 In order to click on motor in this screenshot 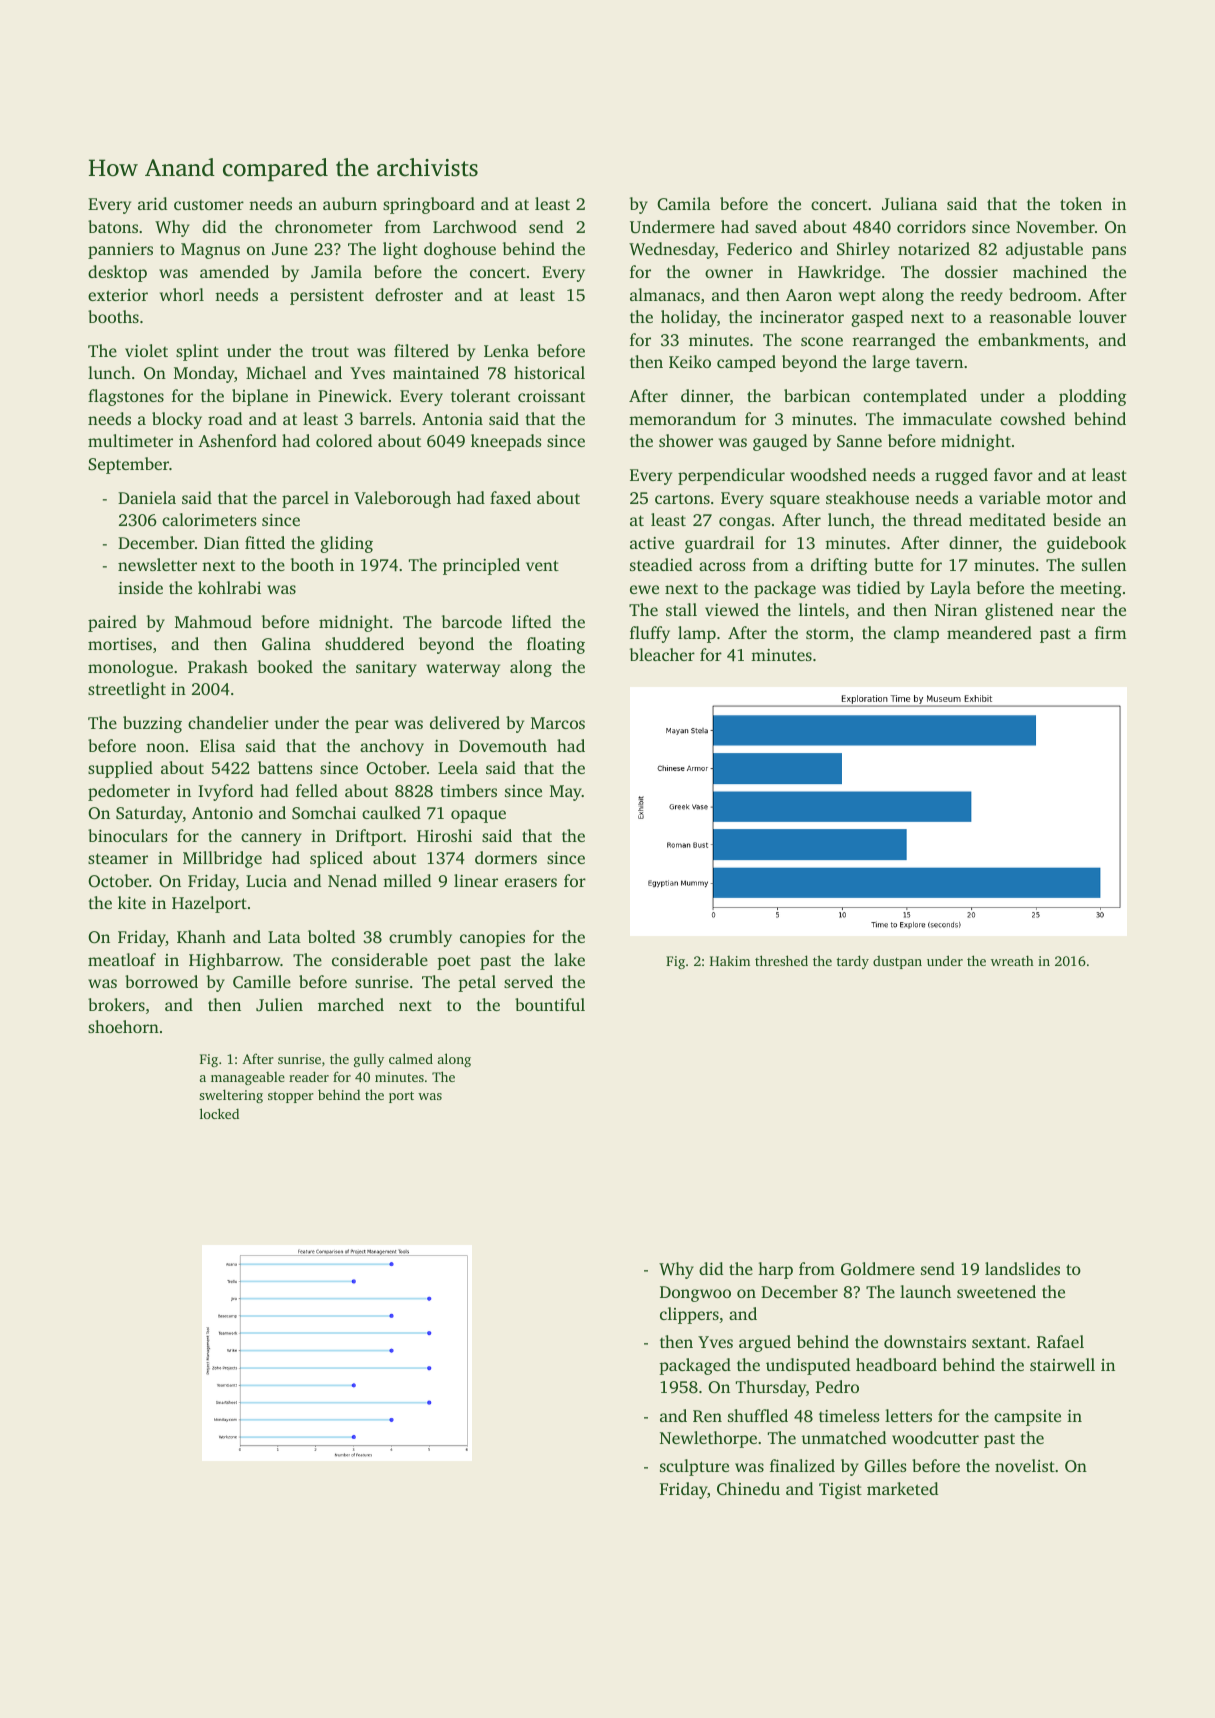, I will do `click(1069, 498)`.
